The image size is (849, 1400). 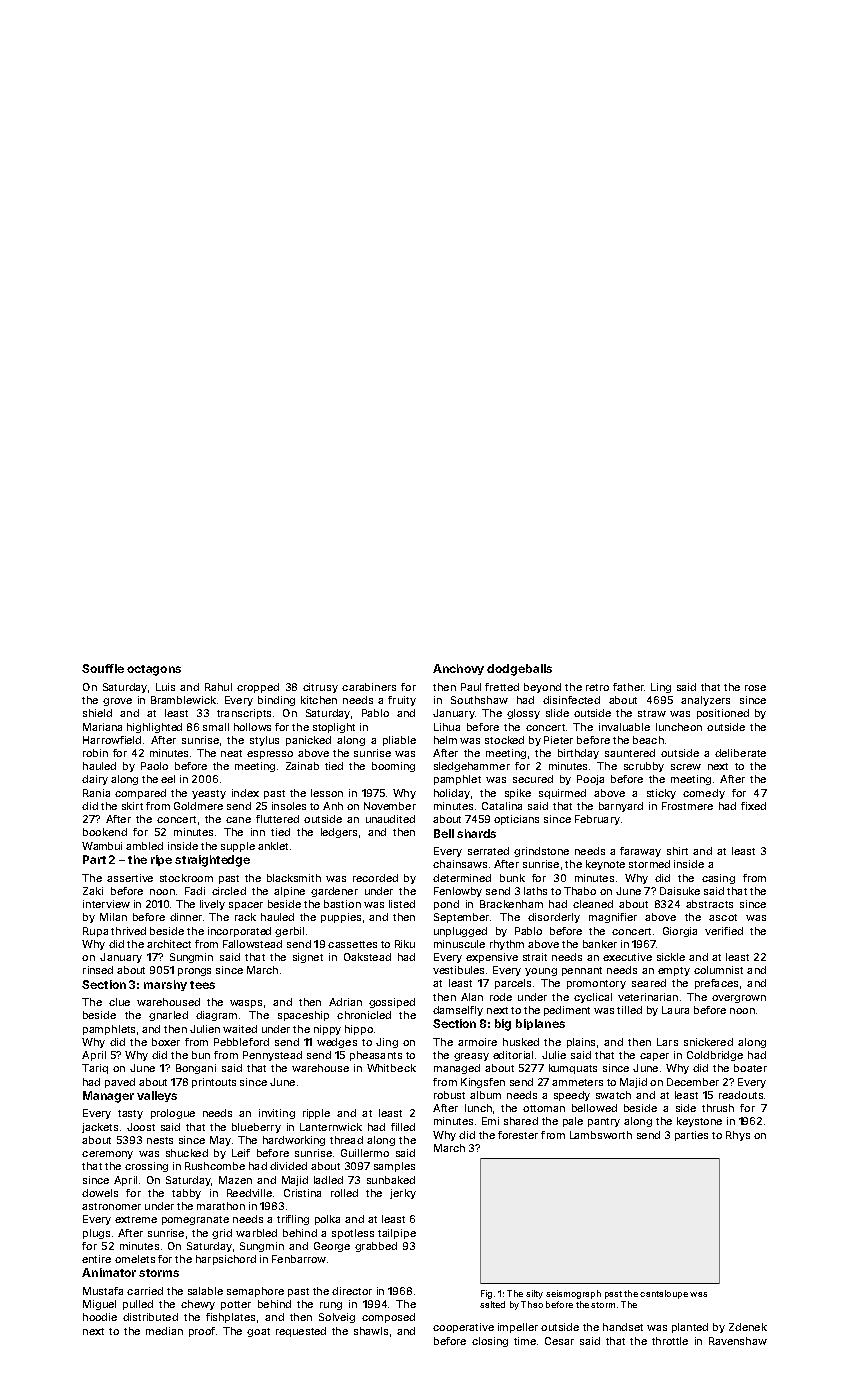 What do you see at coordinates (334, 892) in the screenshot?
I see `gardener` at bounding box center [334, 892].
